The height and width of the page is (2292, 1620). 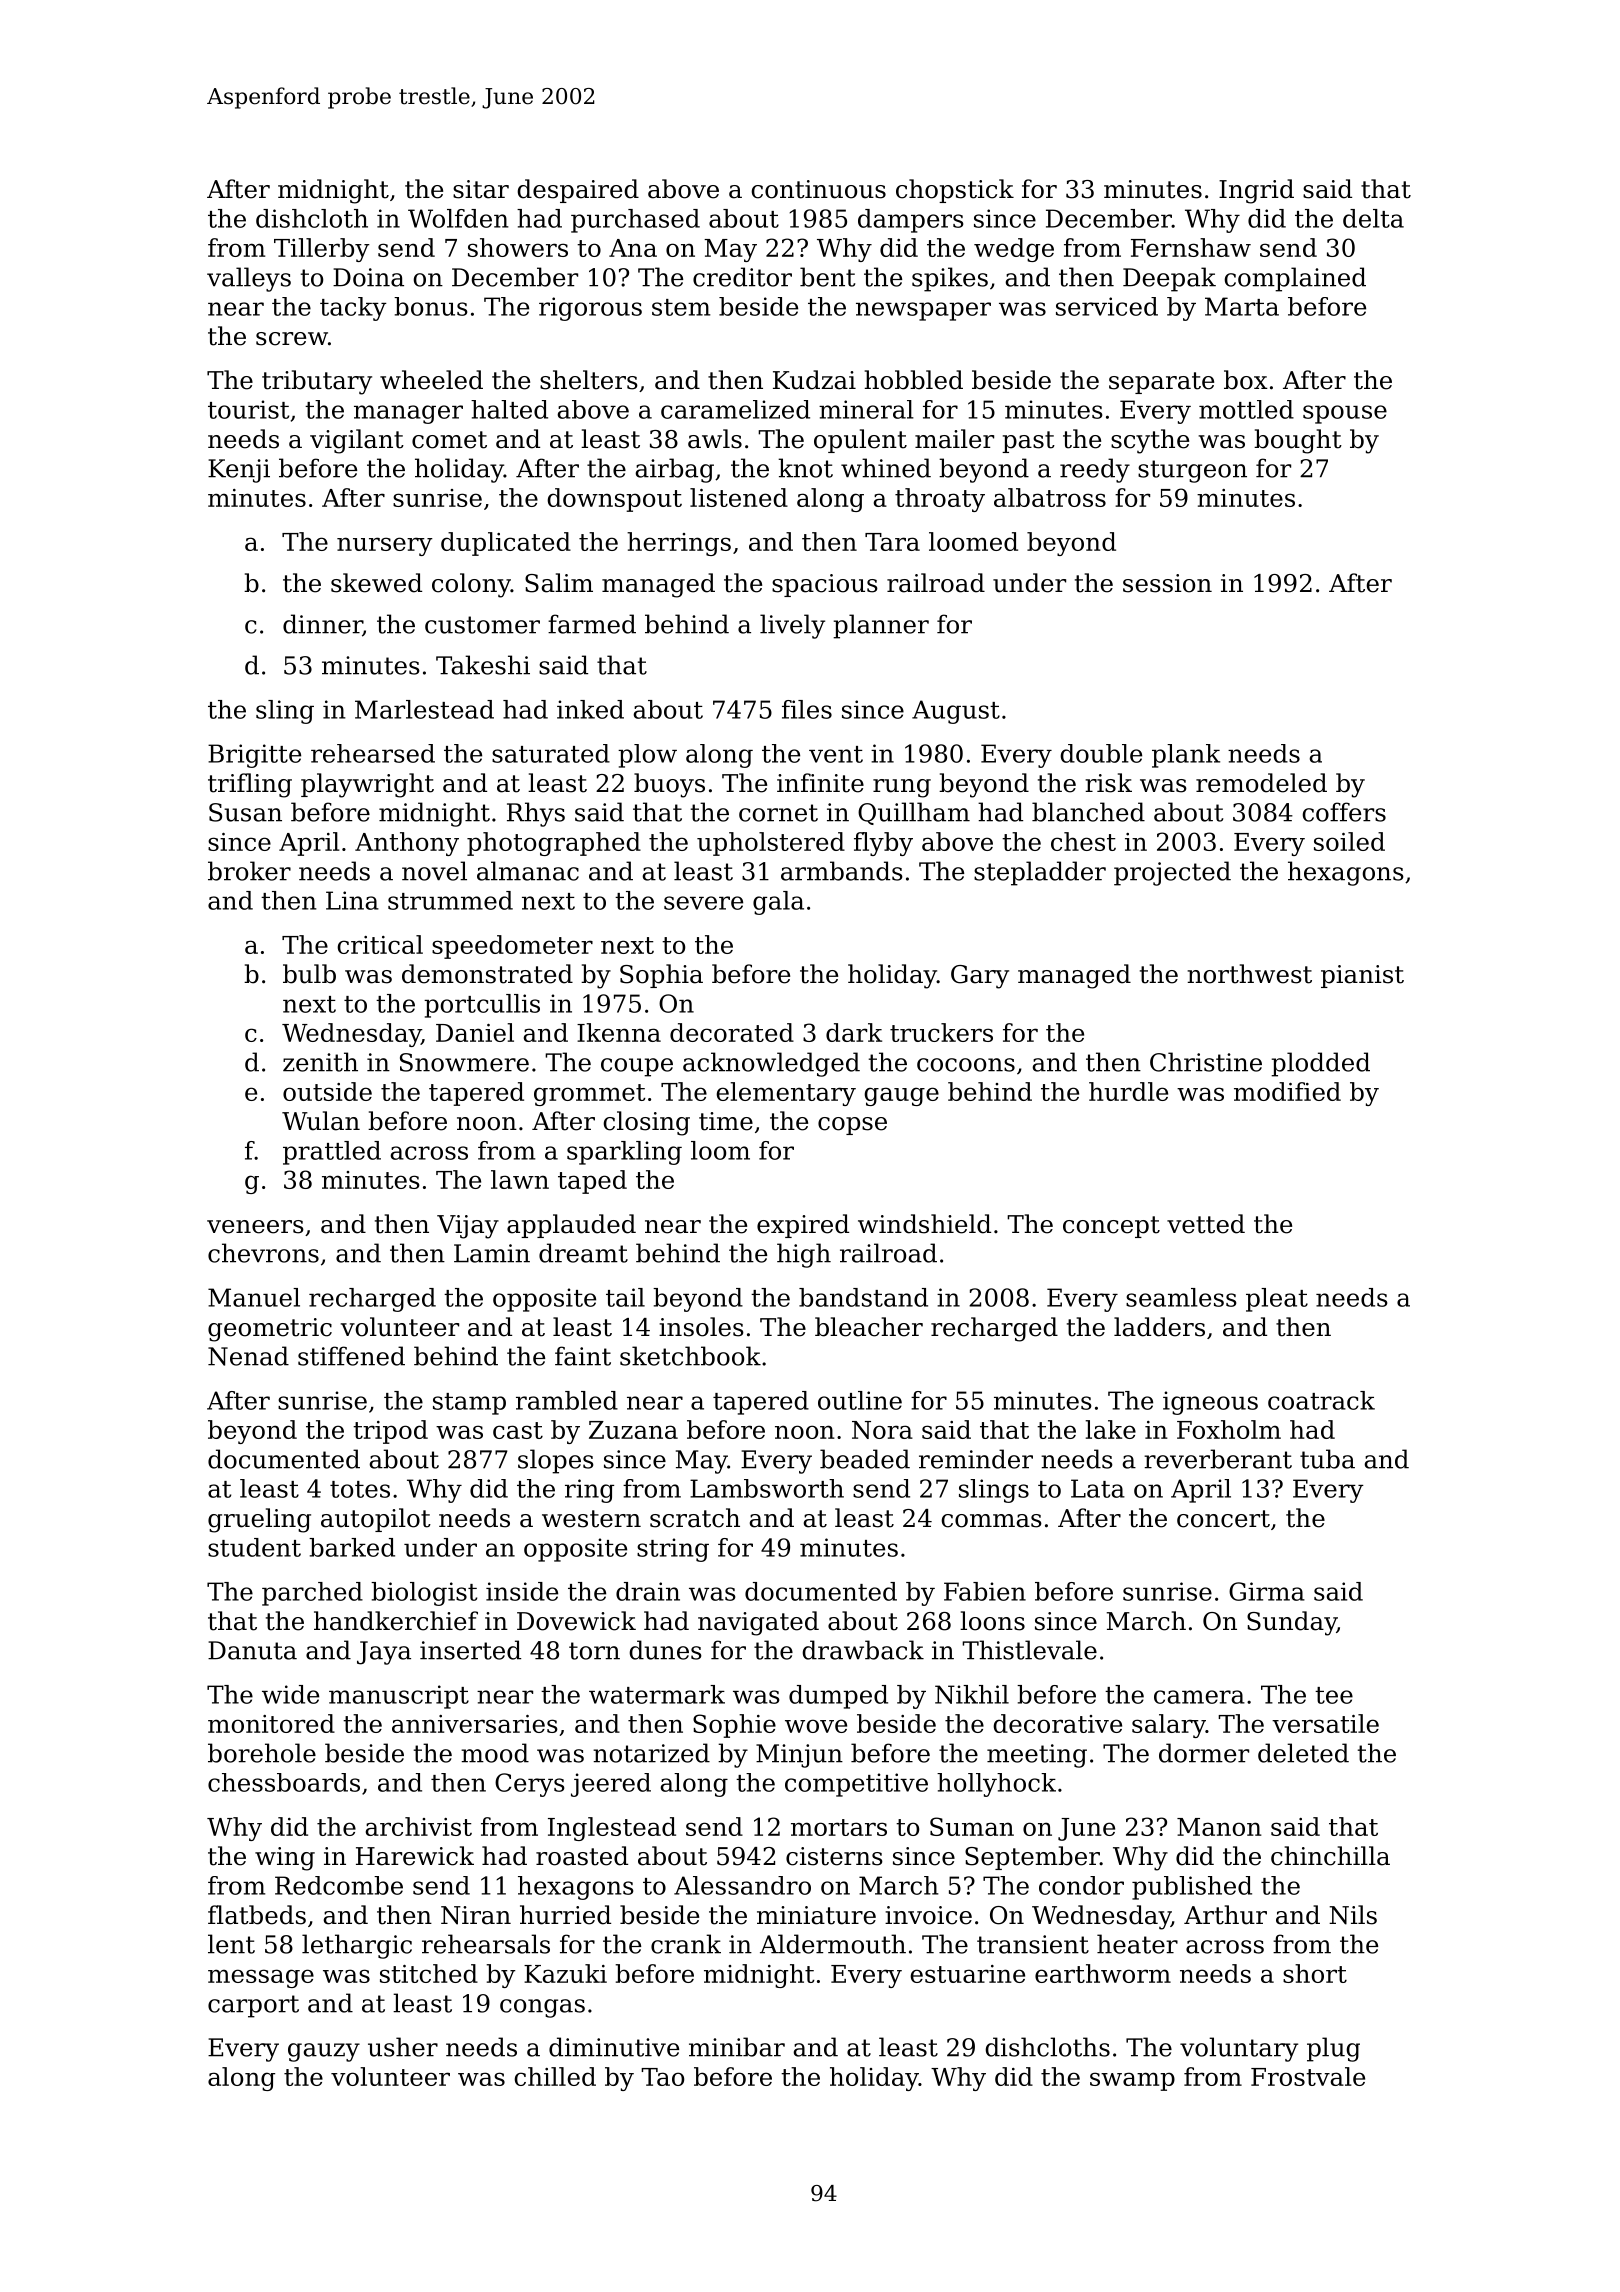 What do you see at coordinates (956, 712) in the page?
I see `August` at bounding box center [956, 712].
